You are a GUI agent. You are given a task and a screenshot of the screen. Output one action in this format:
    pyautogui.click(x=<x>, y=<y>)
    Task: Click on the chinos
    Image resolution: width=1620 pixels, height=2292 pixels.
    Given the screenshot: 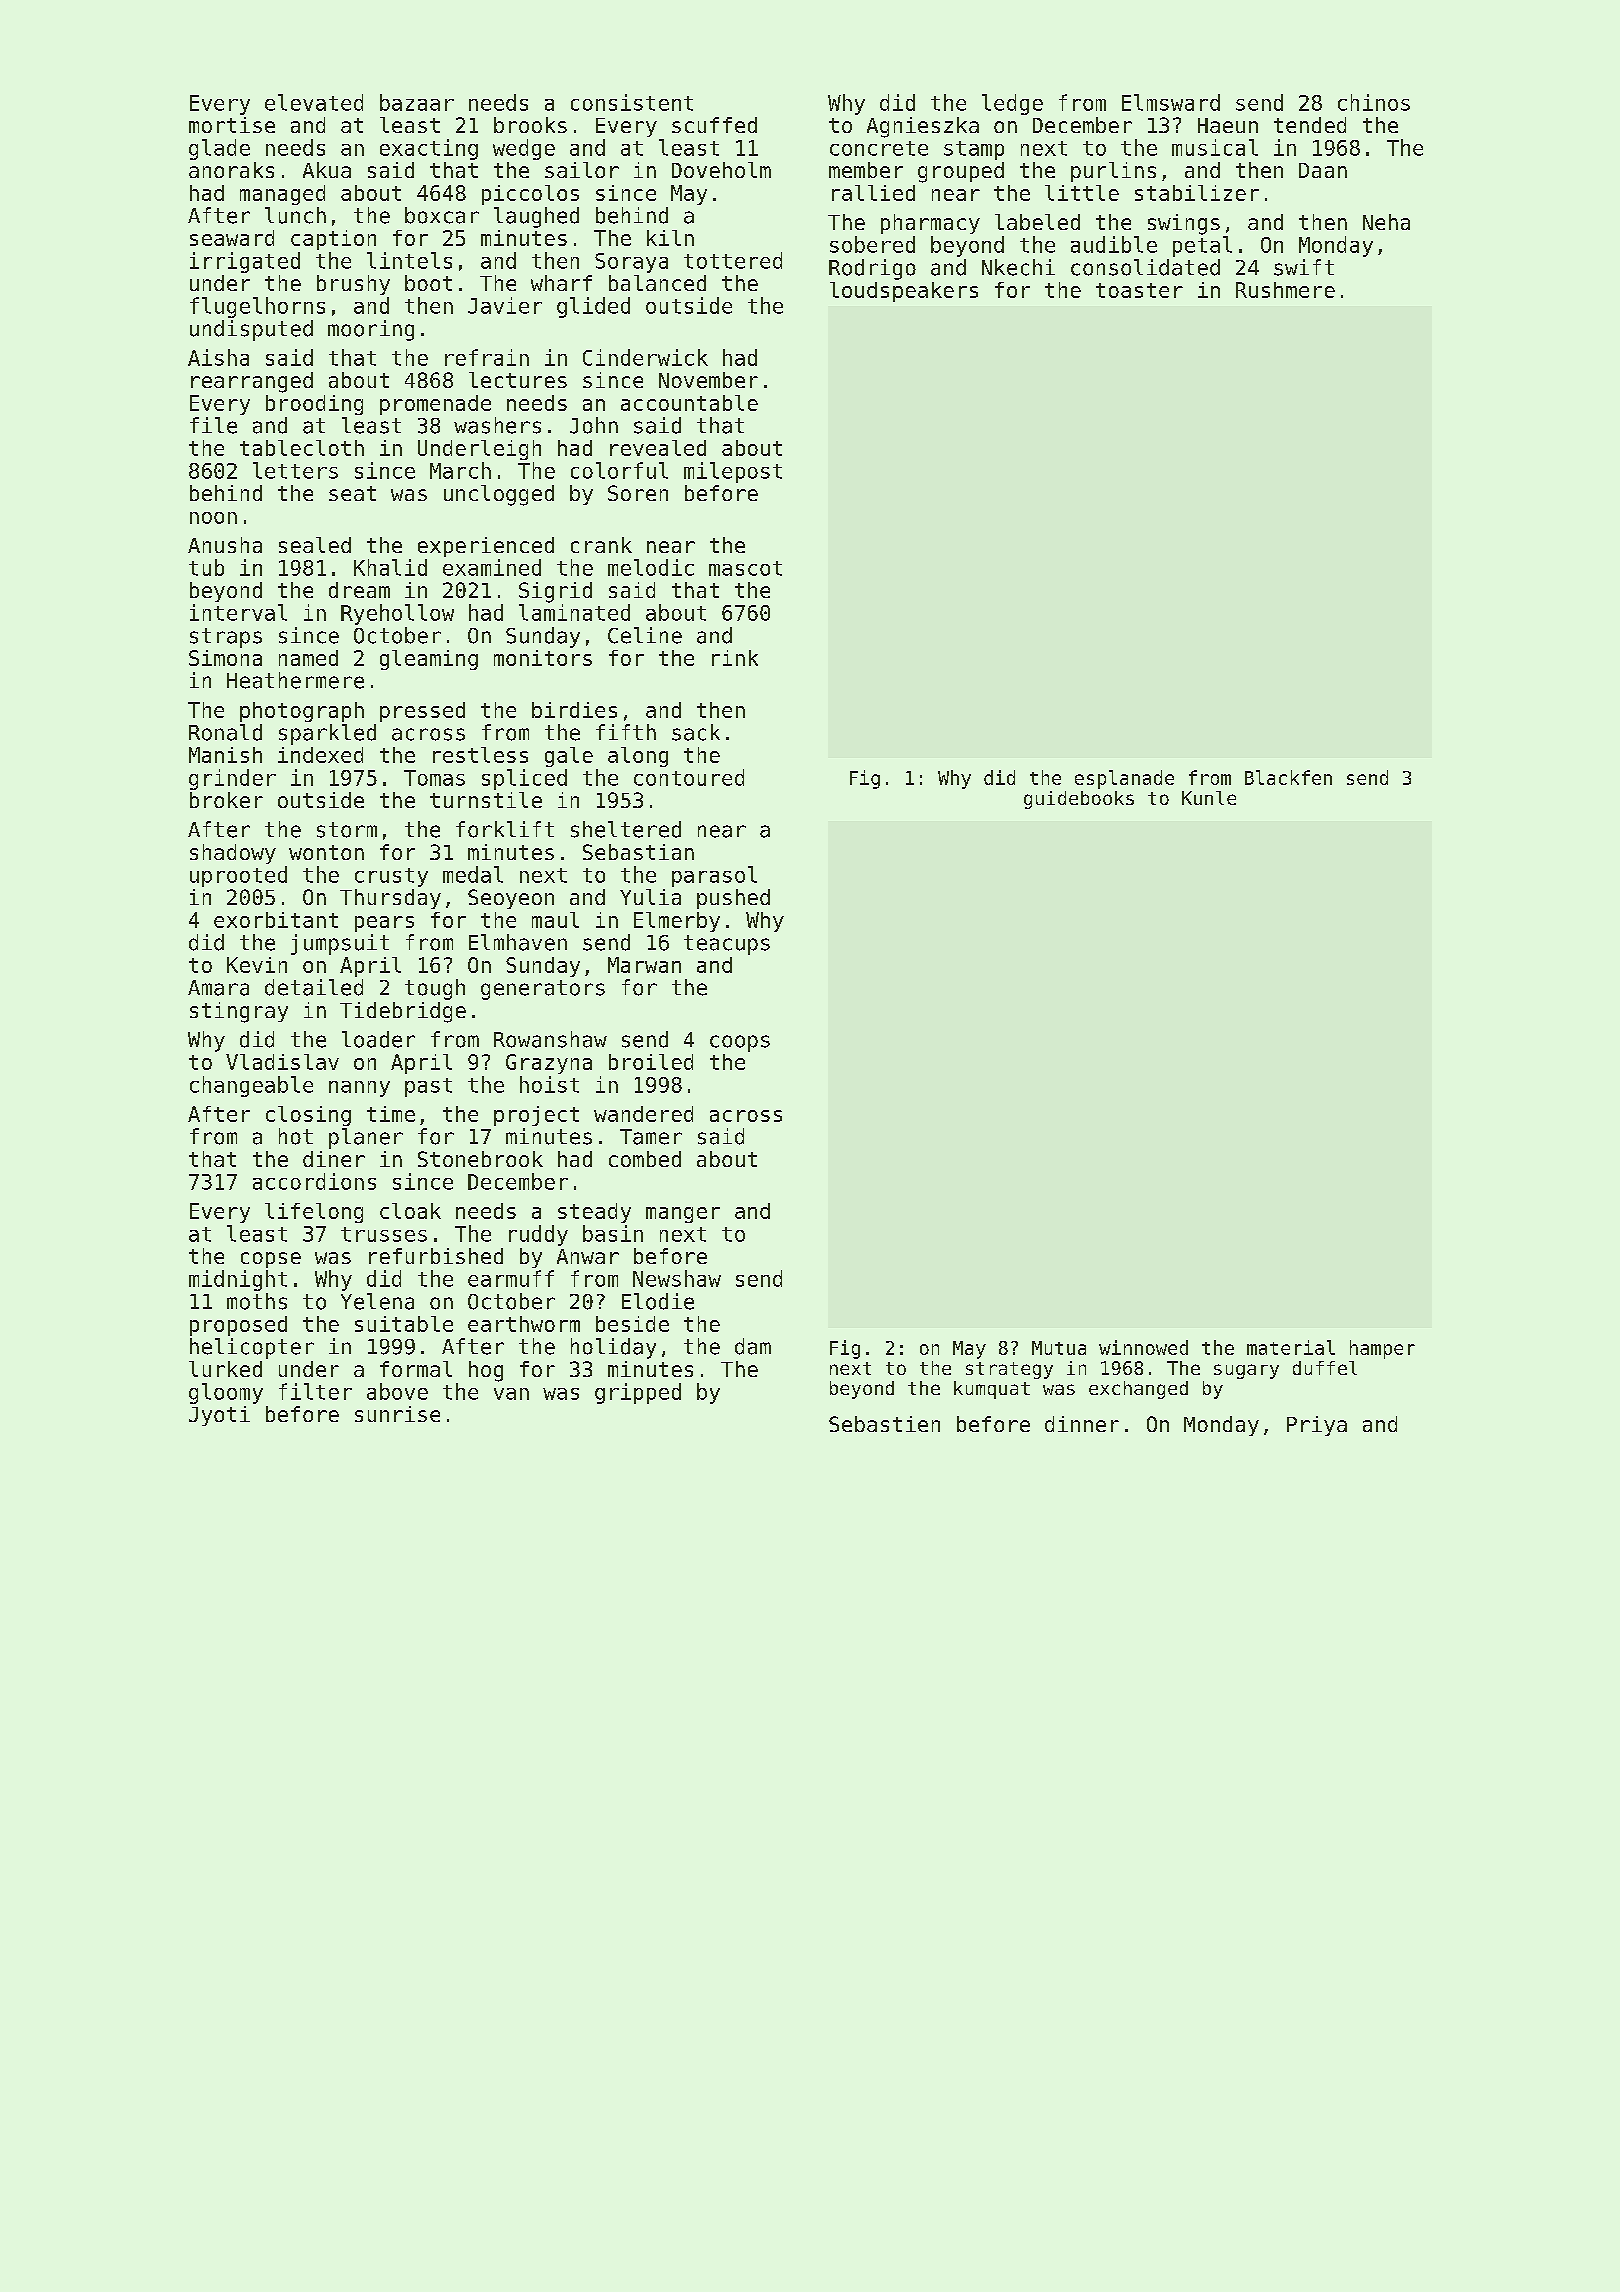 What is the action you would take?
    pyautogui.click(x=1374, y=102)
